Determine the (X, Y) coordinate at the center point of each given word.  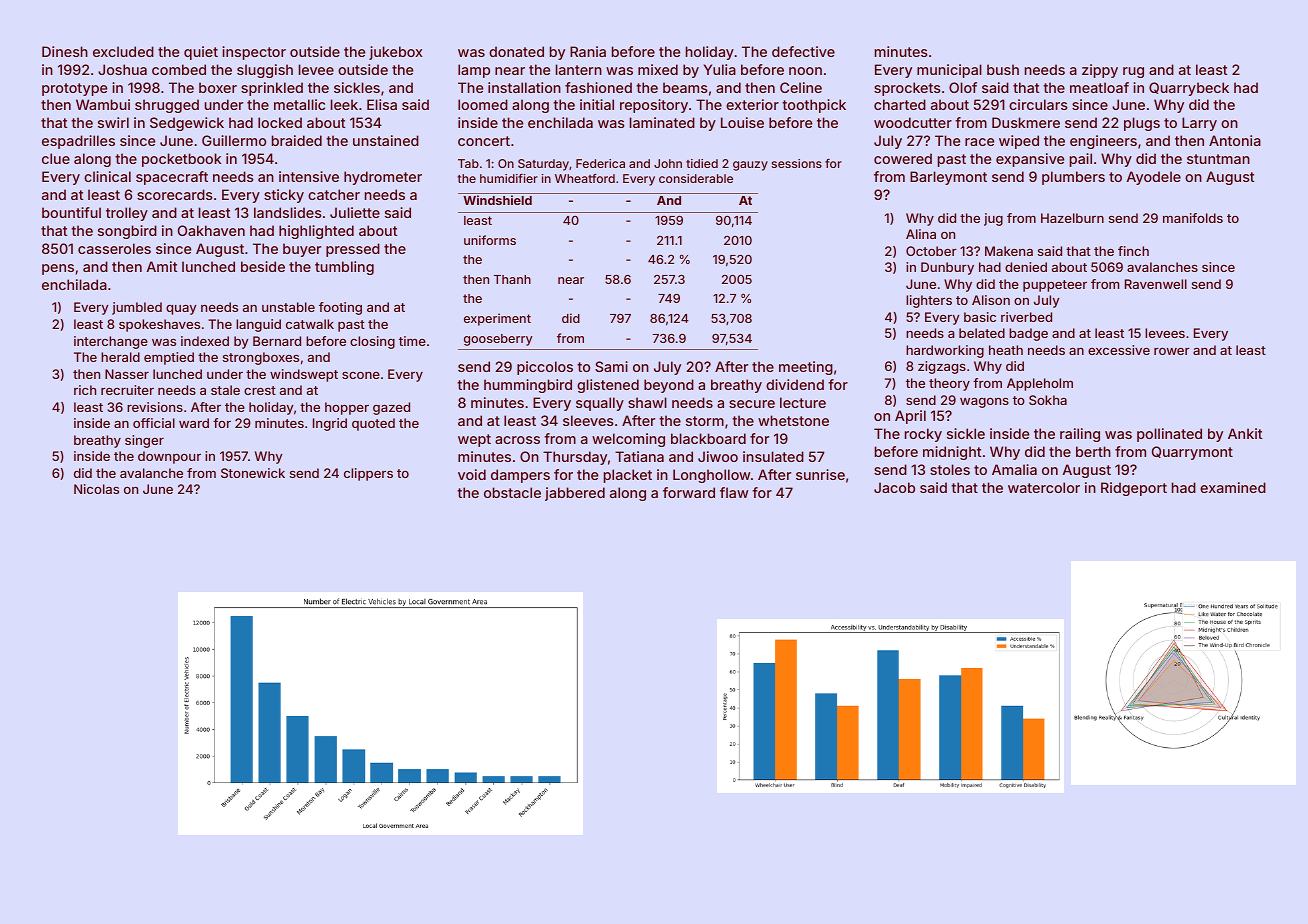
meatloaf (1099, 87)
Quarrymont (1192, 453)
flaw (734, 492)
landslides (288, 212)
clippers (368, 474)
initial (597, 104)
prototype (74, 89)
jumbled (137, 308)
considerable (696, 178)
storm (705, 421)
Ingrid (330, 424)
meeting (806, 368)
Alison (991, 300)
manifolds (1193, 218)
